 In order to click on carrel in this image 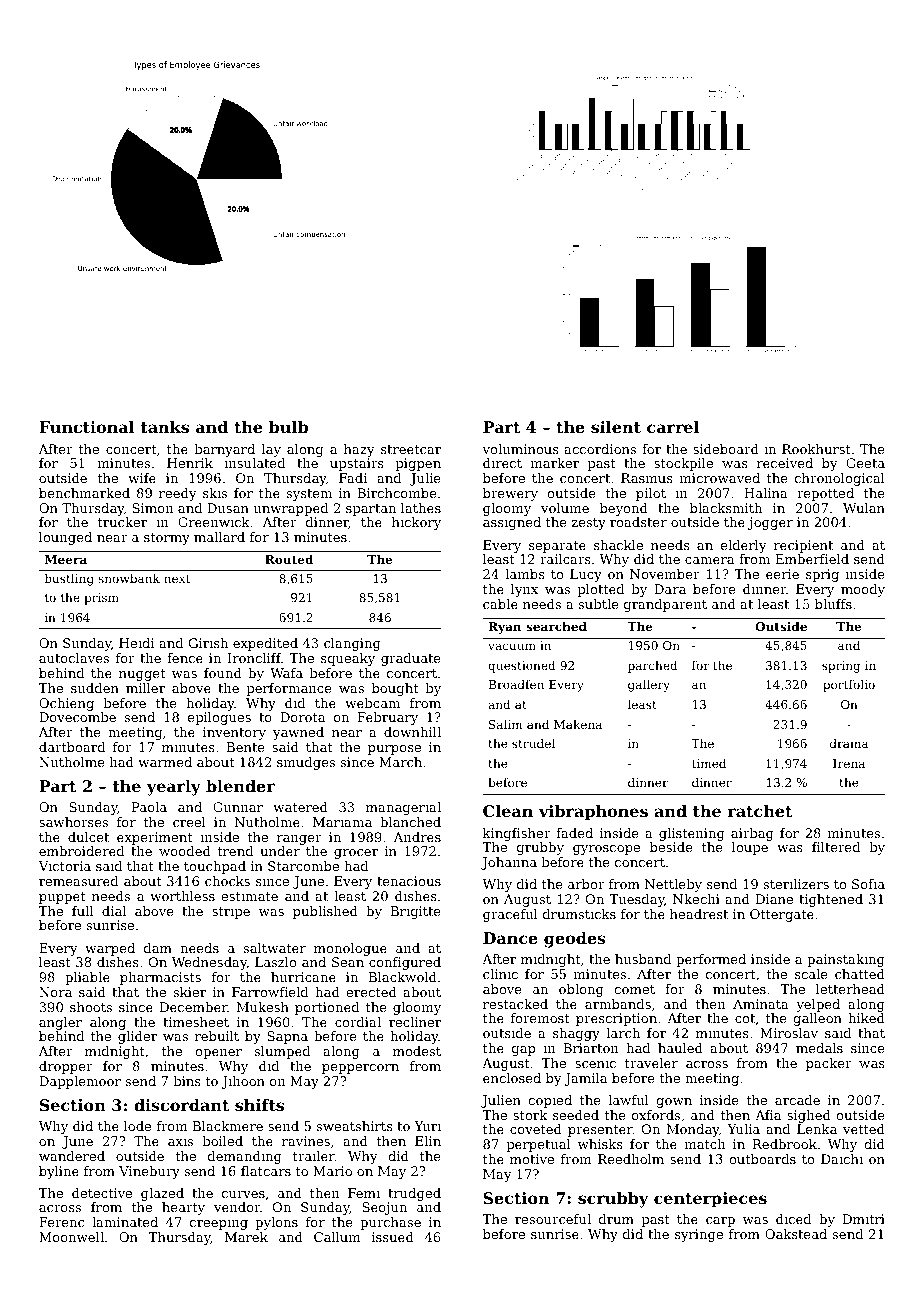, I will do `click(673, 427)`.
